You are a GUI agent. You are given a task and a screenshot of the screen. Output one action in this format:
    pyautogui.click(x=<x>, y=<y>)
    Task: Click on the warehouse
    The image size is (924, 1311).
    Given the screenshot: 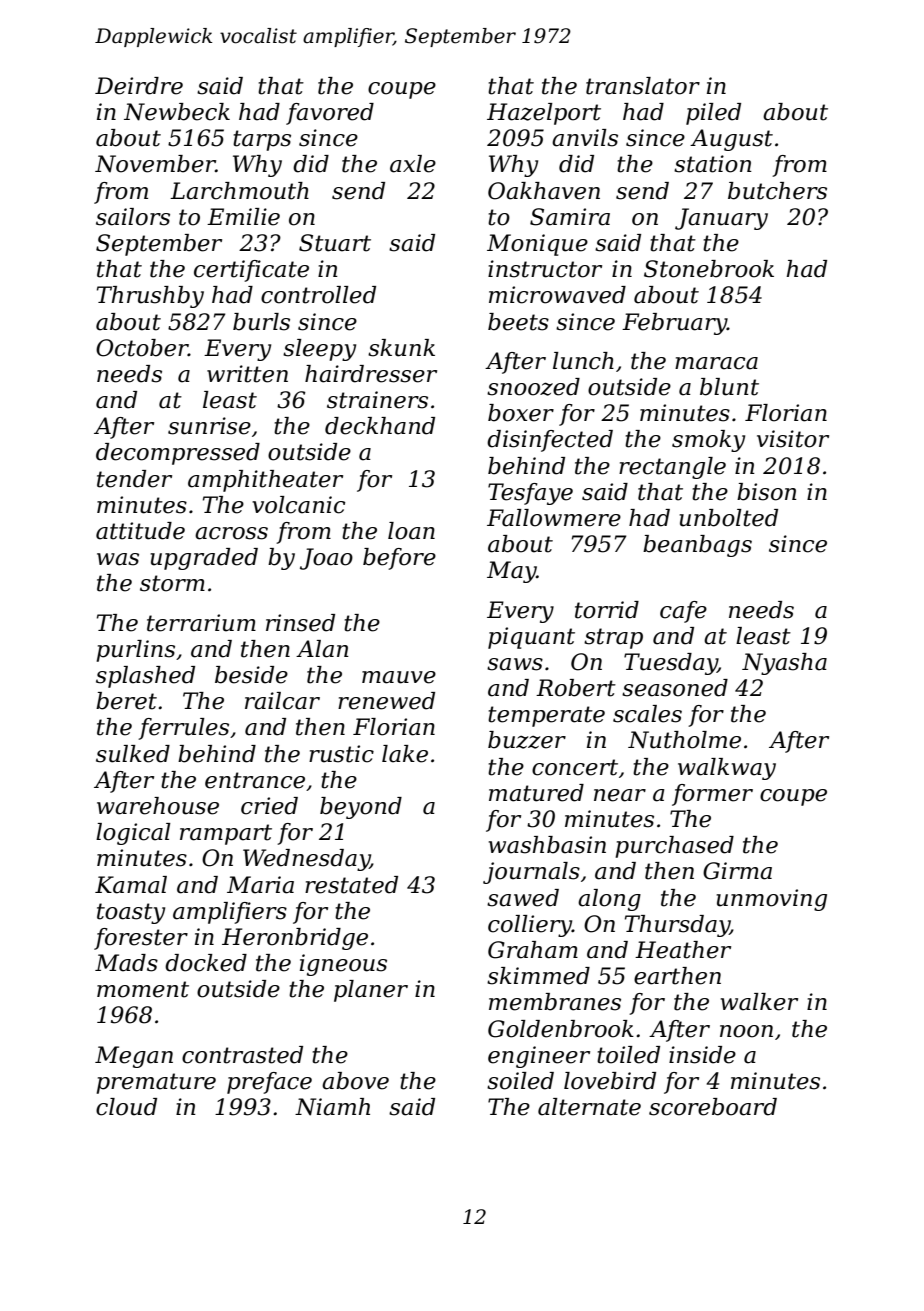 What is the action you would take?
    pyautogui.click(x=158, y=806)
